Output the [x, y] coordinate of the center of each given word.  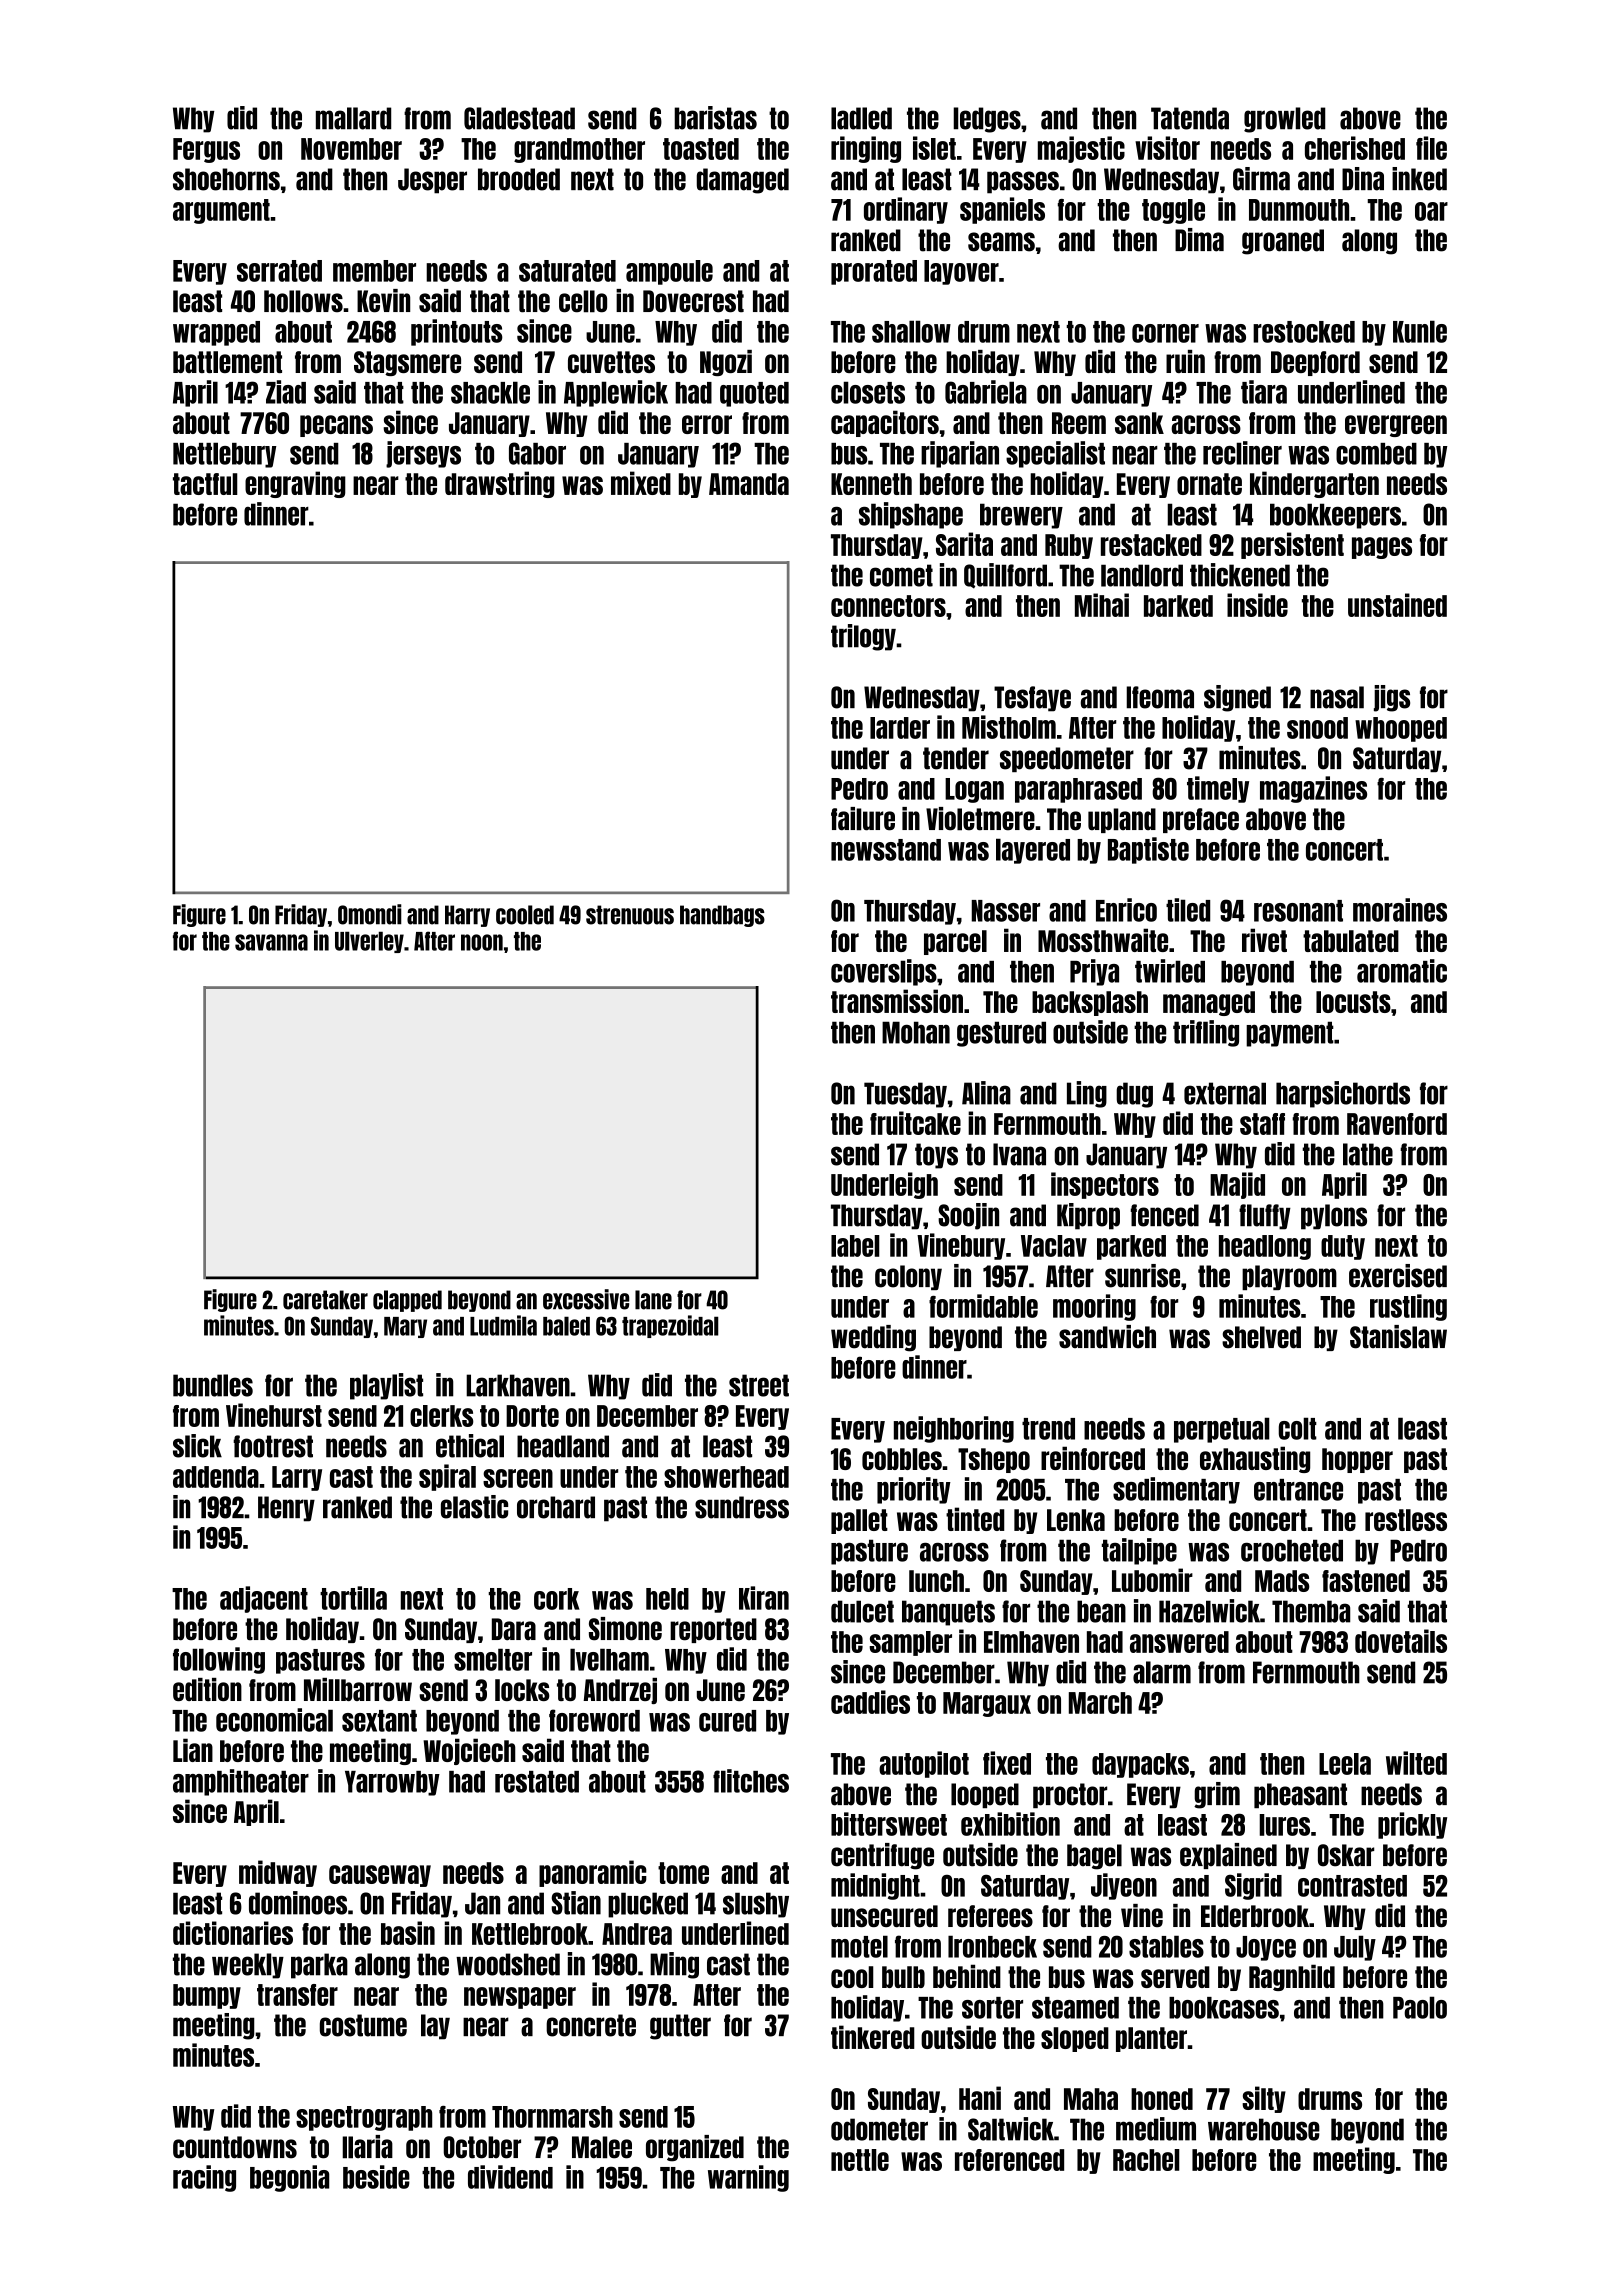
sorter [992, 2008]
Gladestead [519, 118]
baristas [715, 118]
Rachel [1146, 2160]
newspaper [520, 1998]
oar [1431, 211]
